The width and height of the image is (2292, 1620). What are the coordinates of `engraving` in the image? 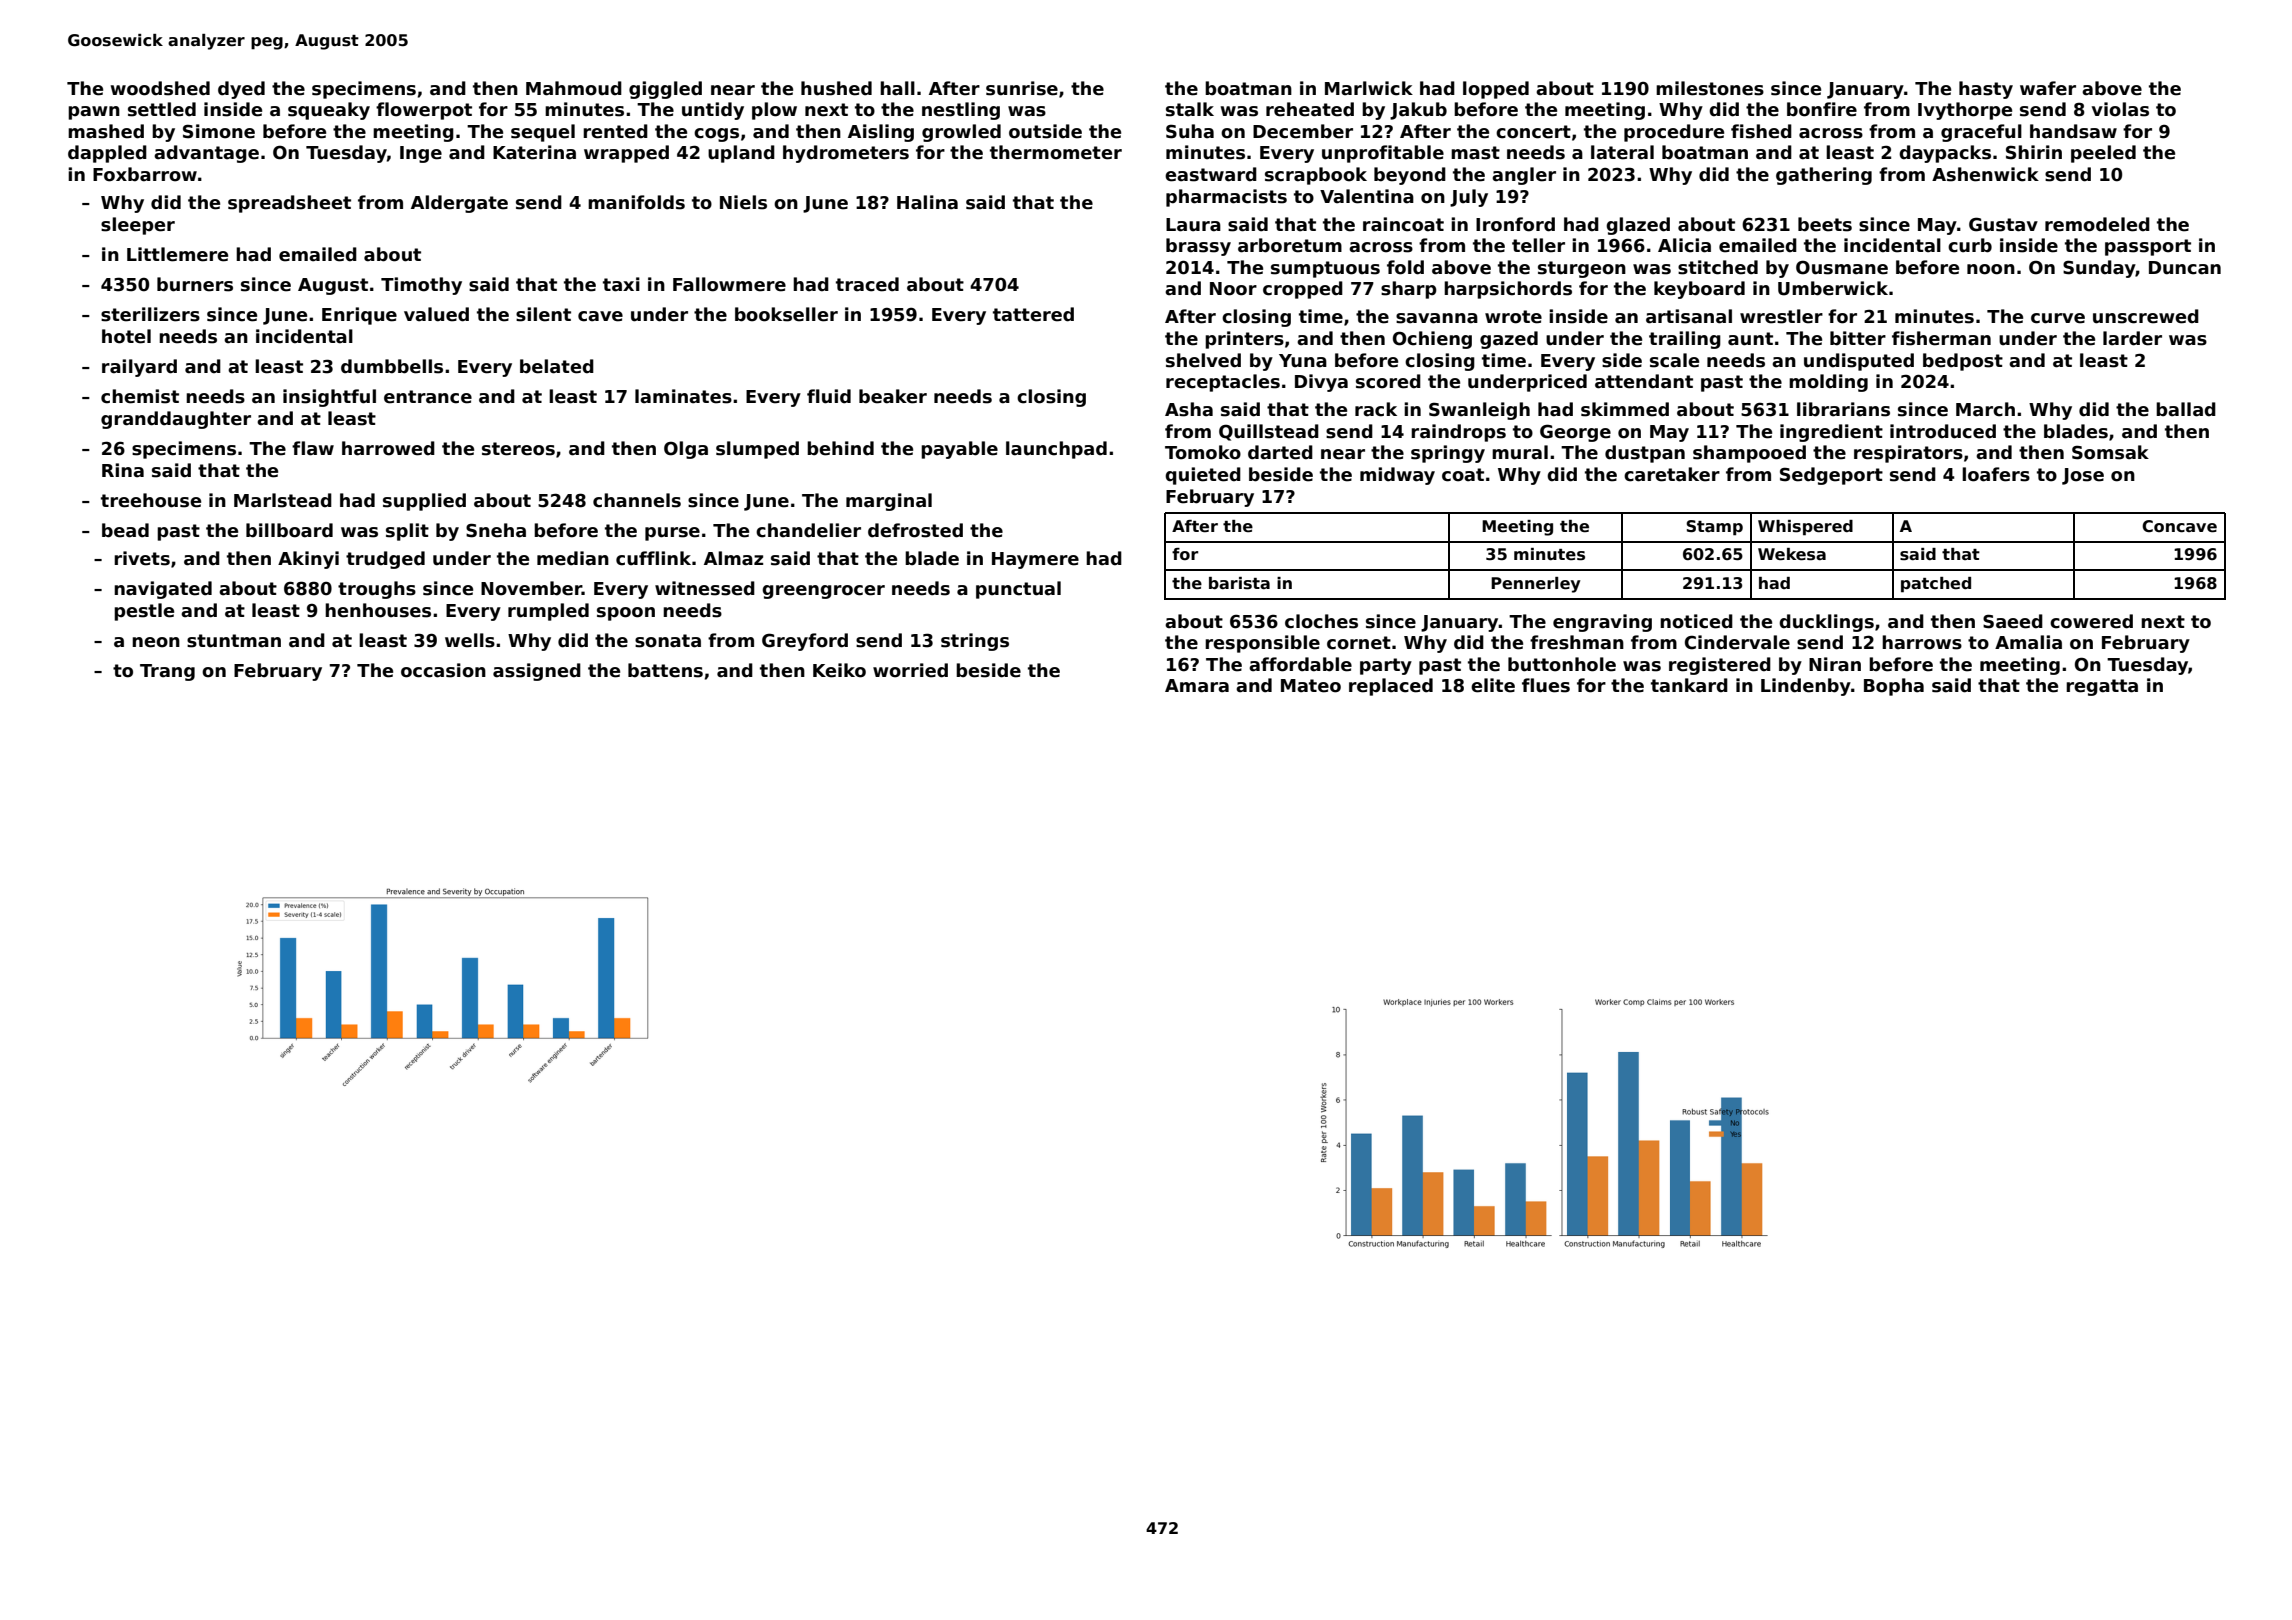 It's located at (1602, 623).
